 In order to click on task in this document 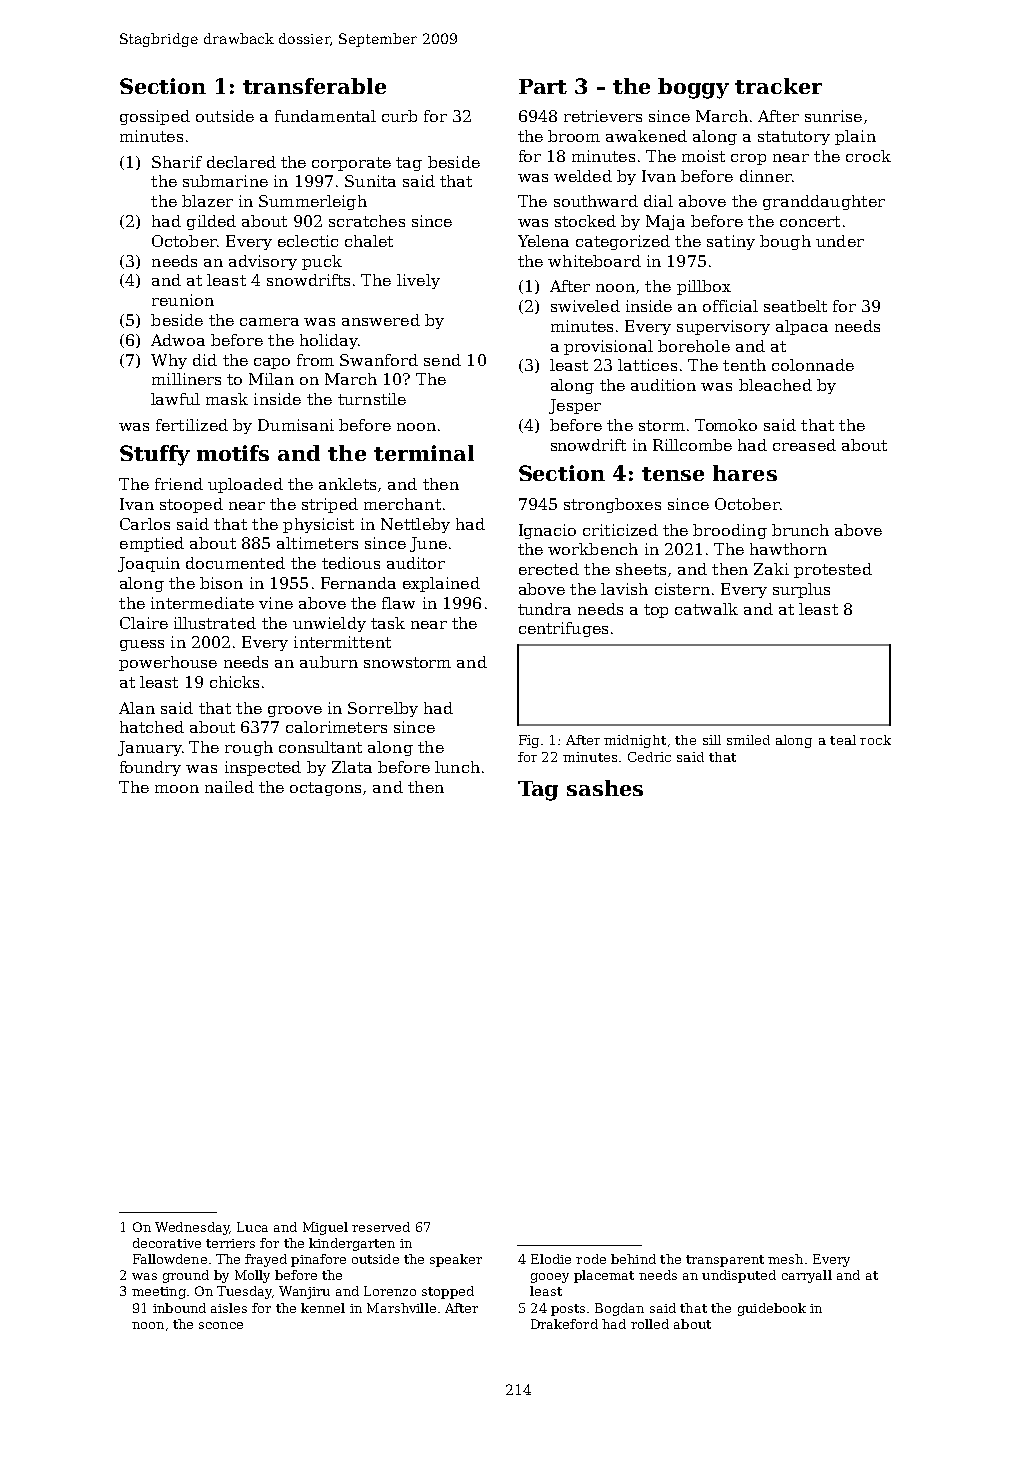, I will do `click(388, 623)`.
